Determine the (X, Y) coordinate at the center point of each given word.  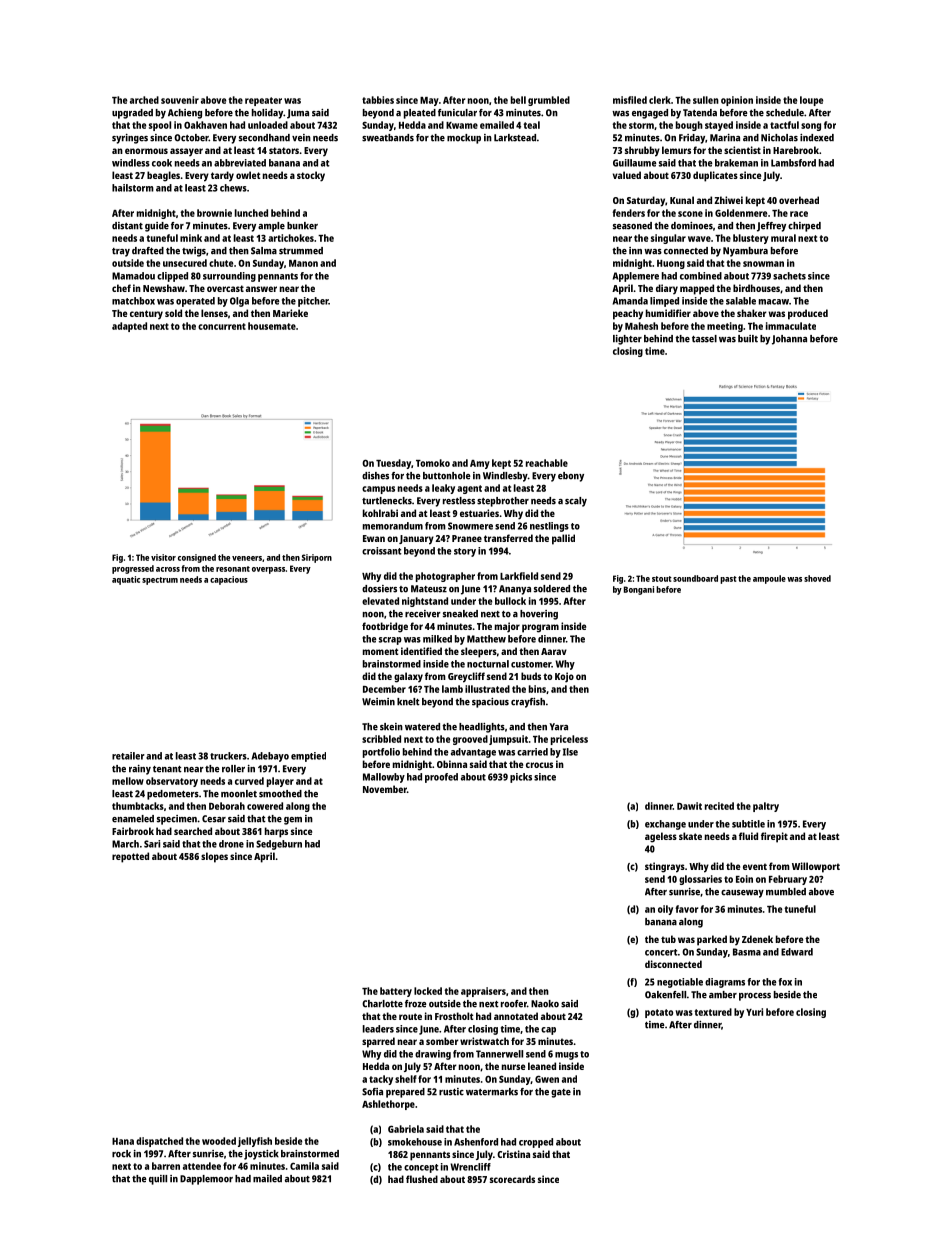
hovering (539, 615)
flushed (422, 1179)
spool (160, 126)
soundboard (695, 578)
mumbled (786, 892)
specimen (177, 820)
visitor (163, 557)
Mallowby (384, 778)
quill (158, 1180)
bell (518, 100)
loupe (811, 101)
